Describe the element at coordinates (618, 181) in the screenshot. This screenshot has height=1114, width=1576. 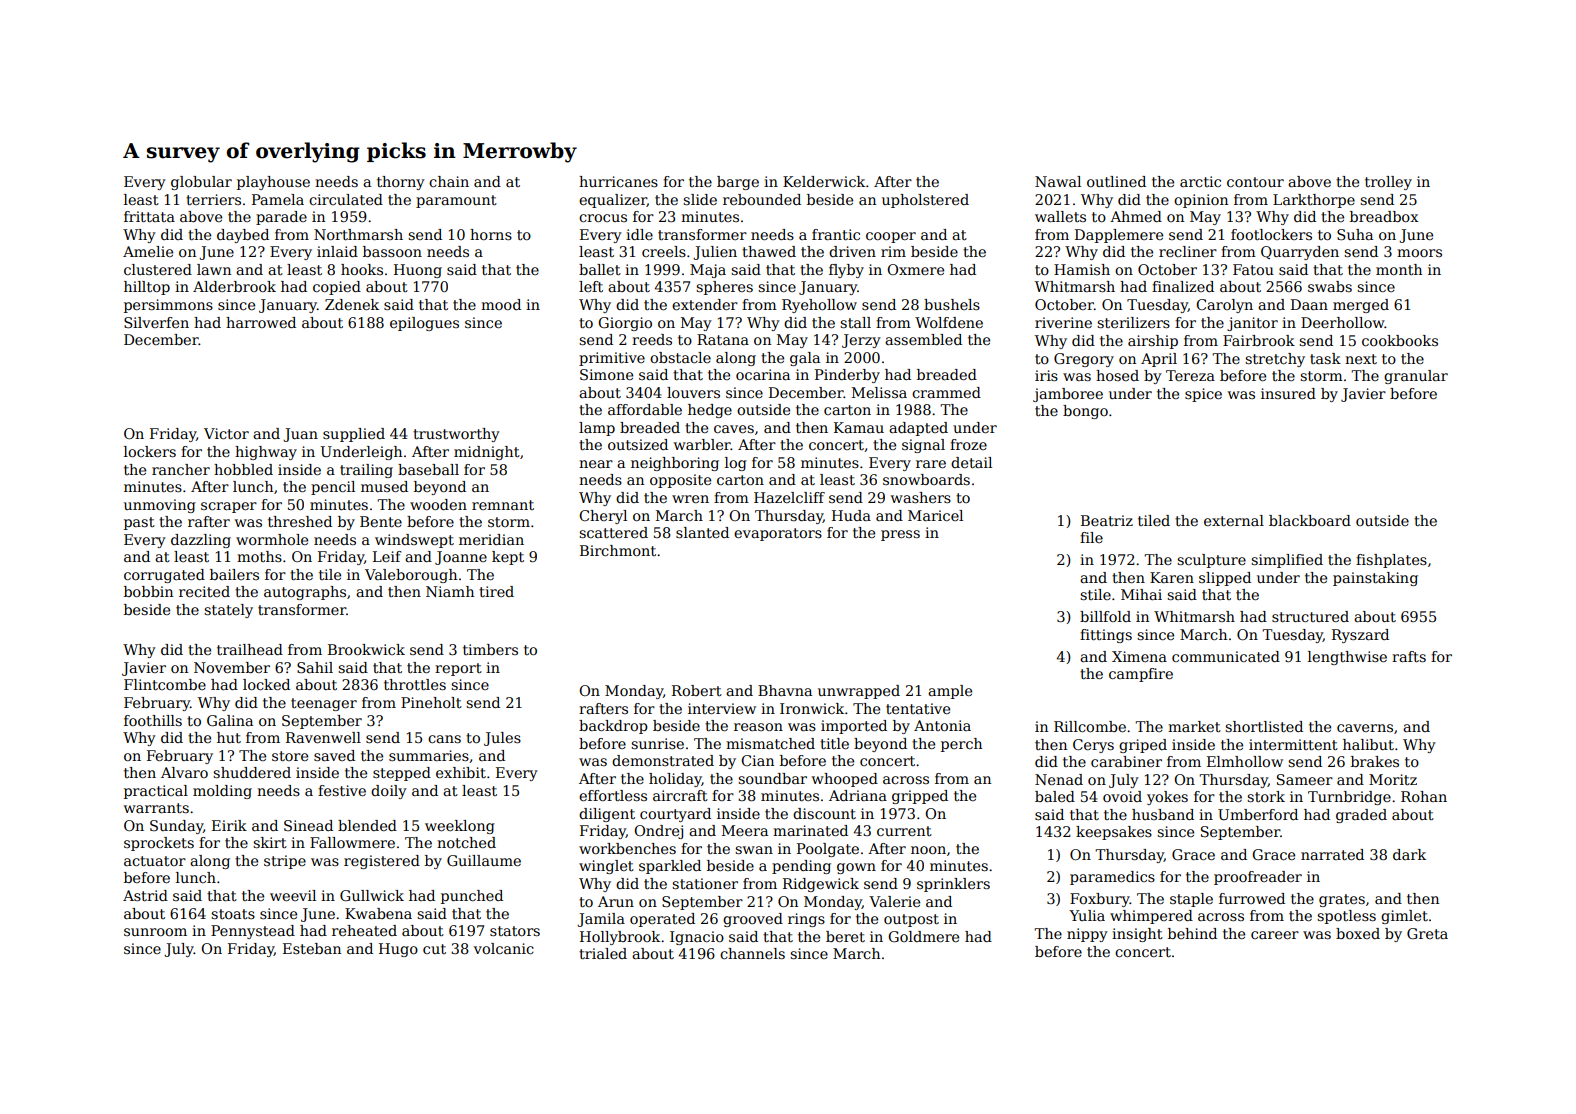
I see `hurricanes` at that location.
